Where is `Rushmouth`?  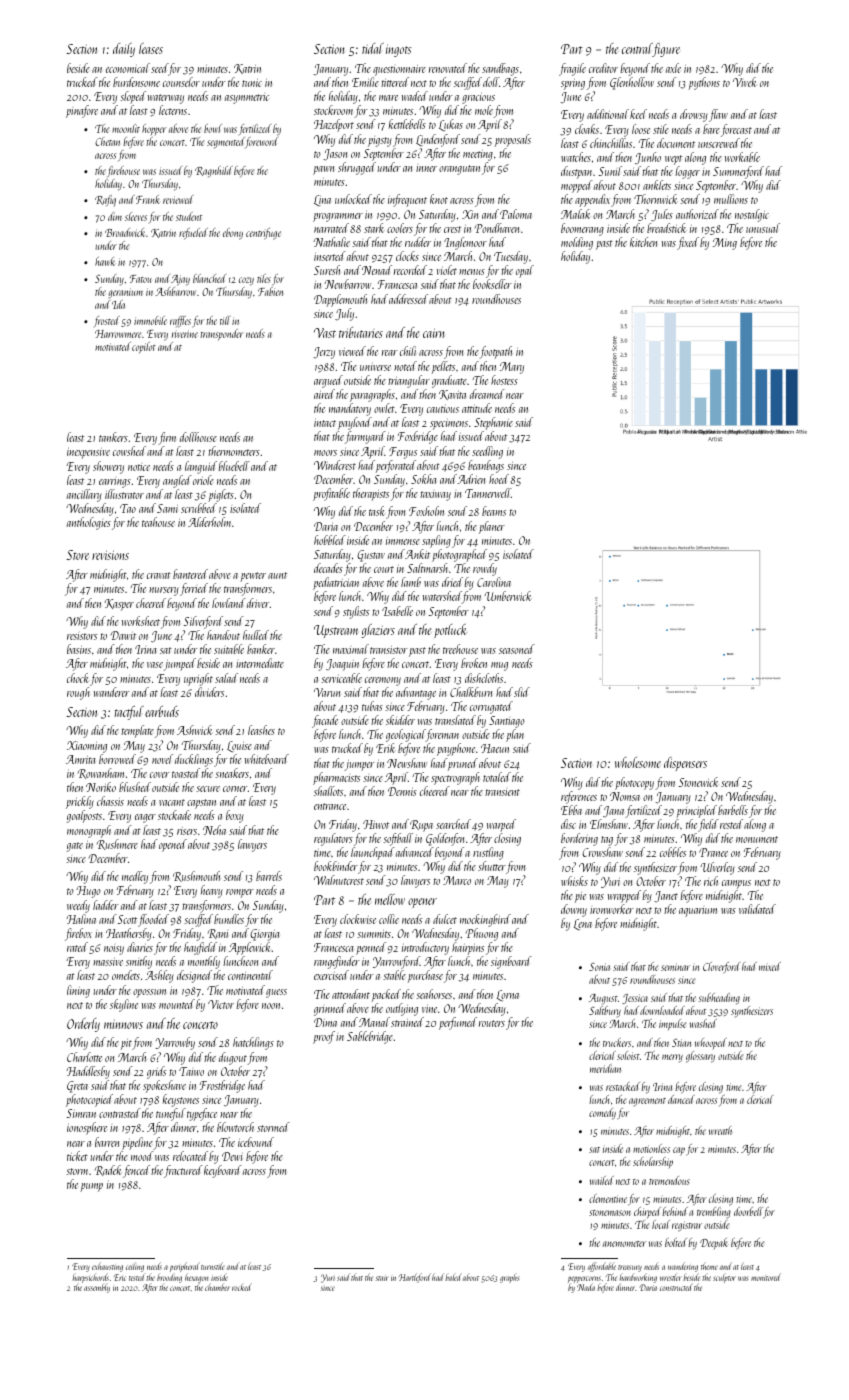
Rushmouth is located at coordinates (196, 876).
